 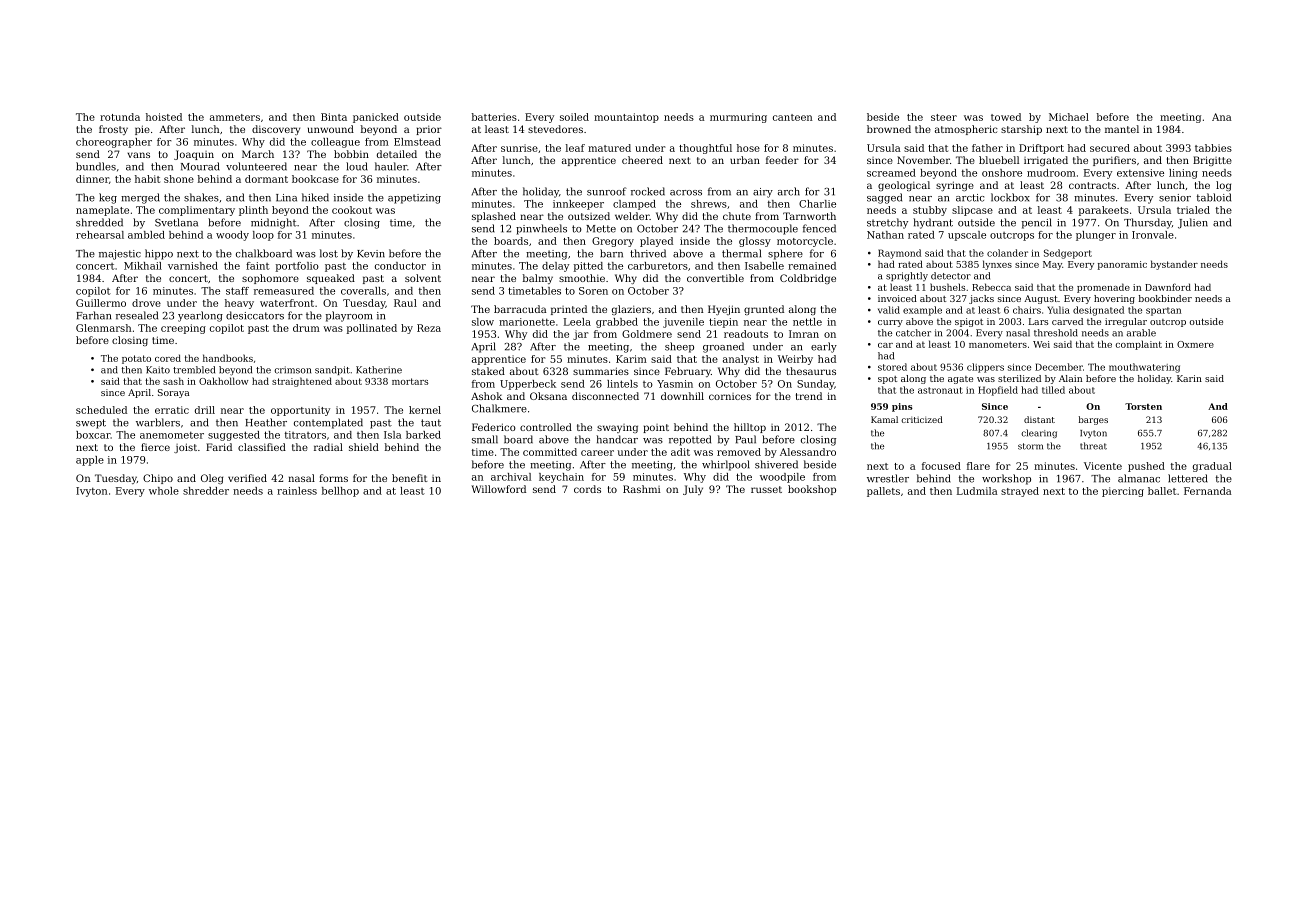 I want to click on Isla, so click(x=392, y=435).
